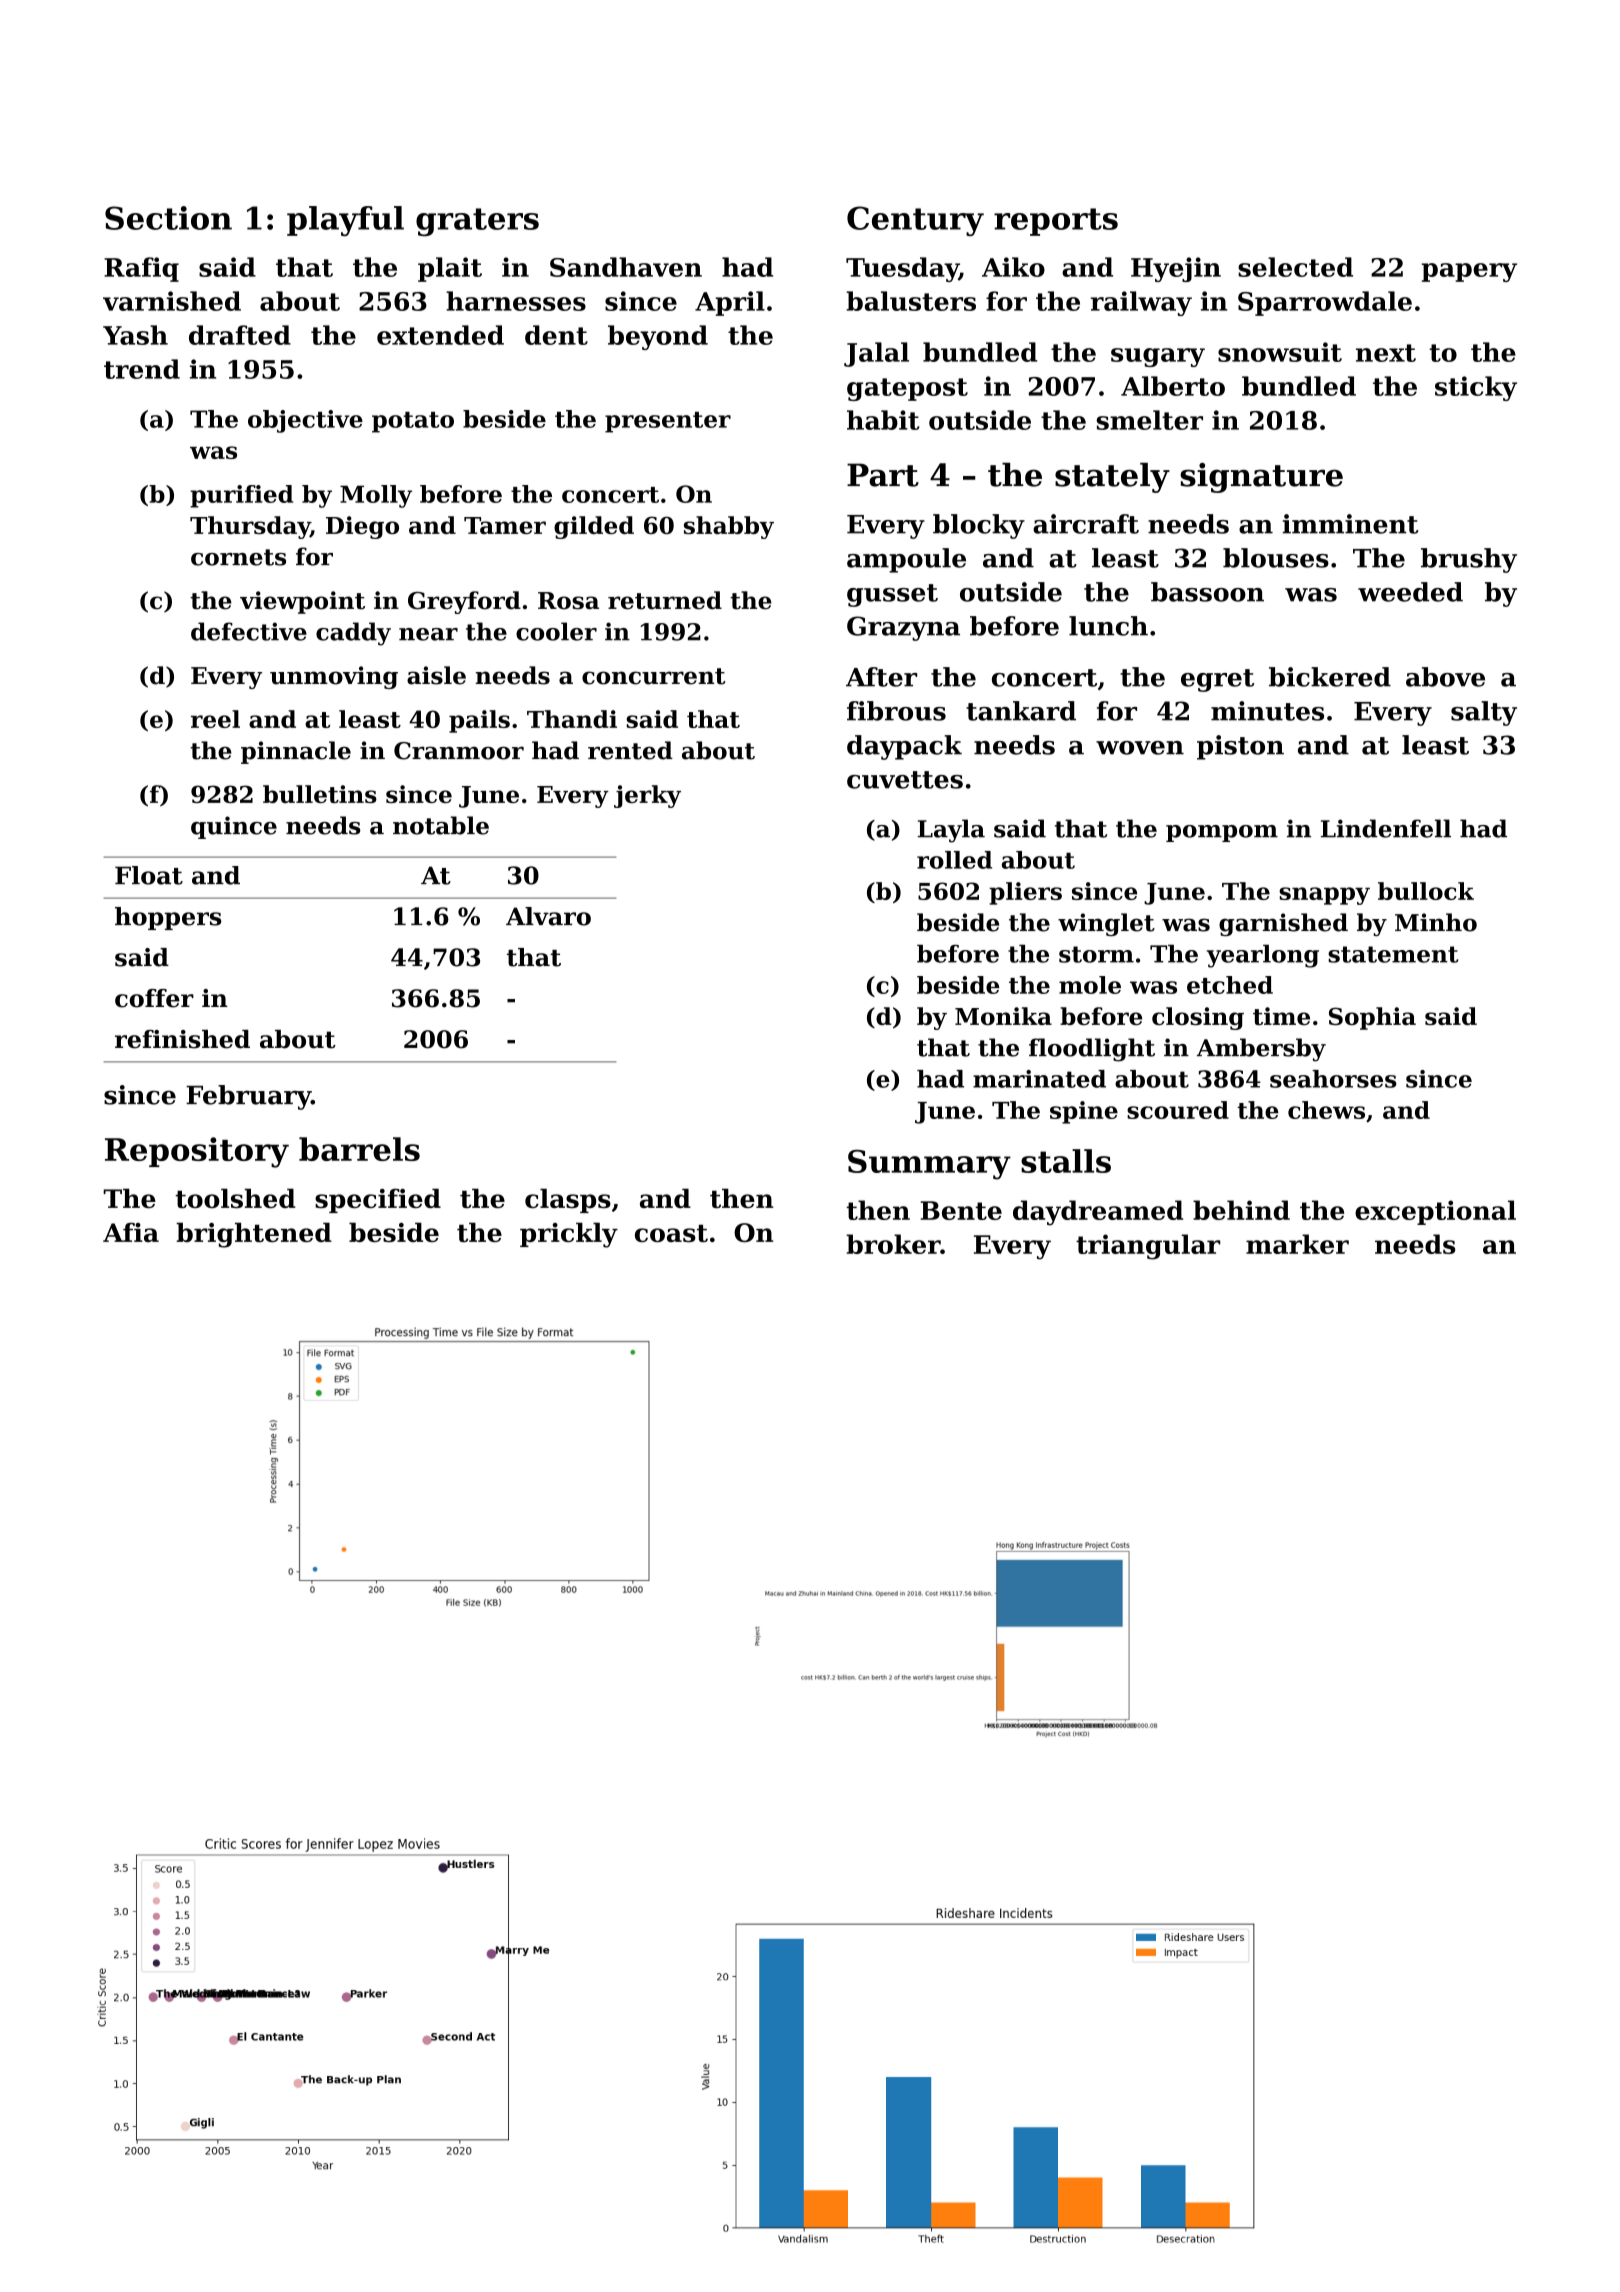  I want to click on marker, so click(1297, 1244).
